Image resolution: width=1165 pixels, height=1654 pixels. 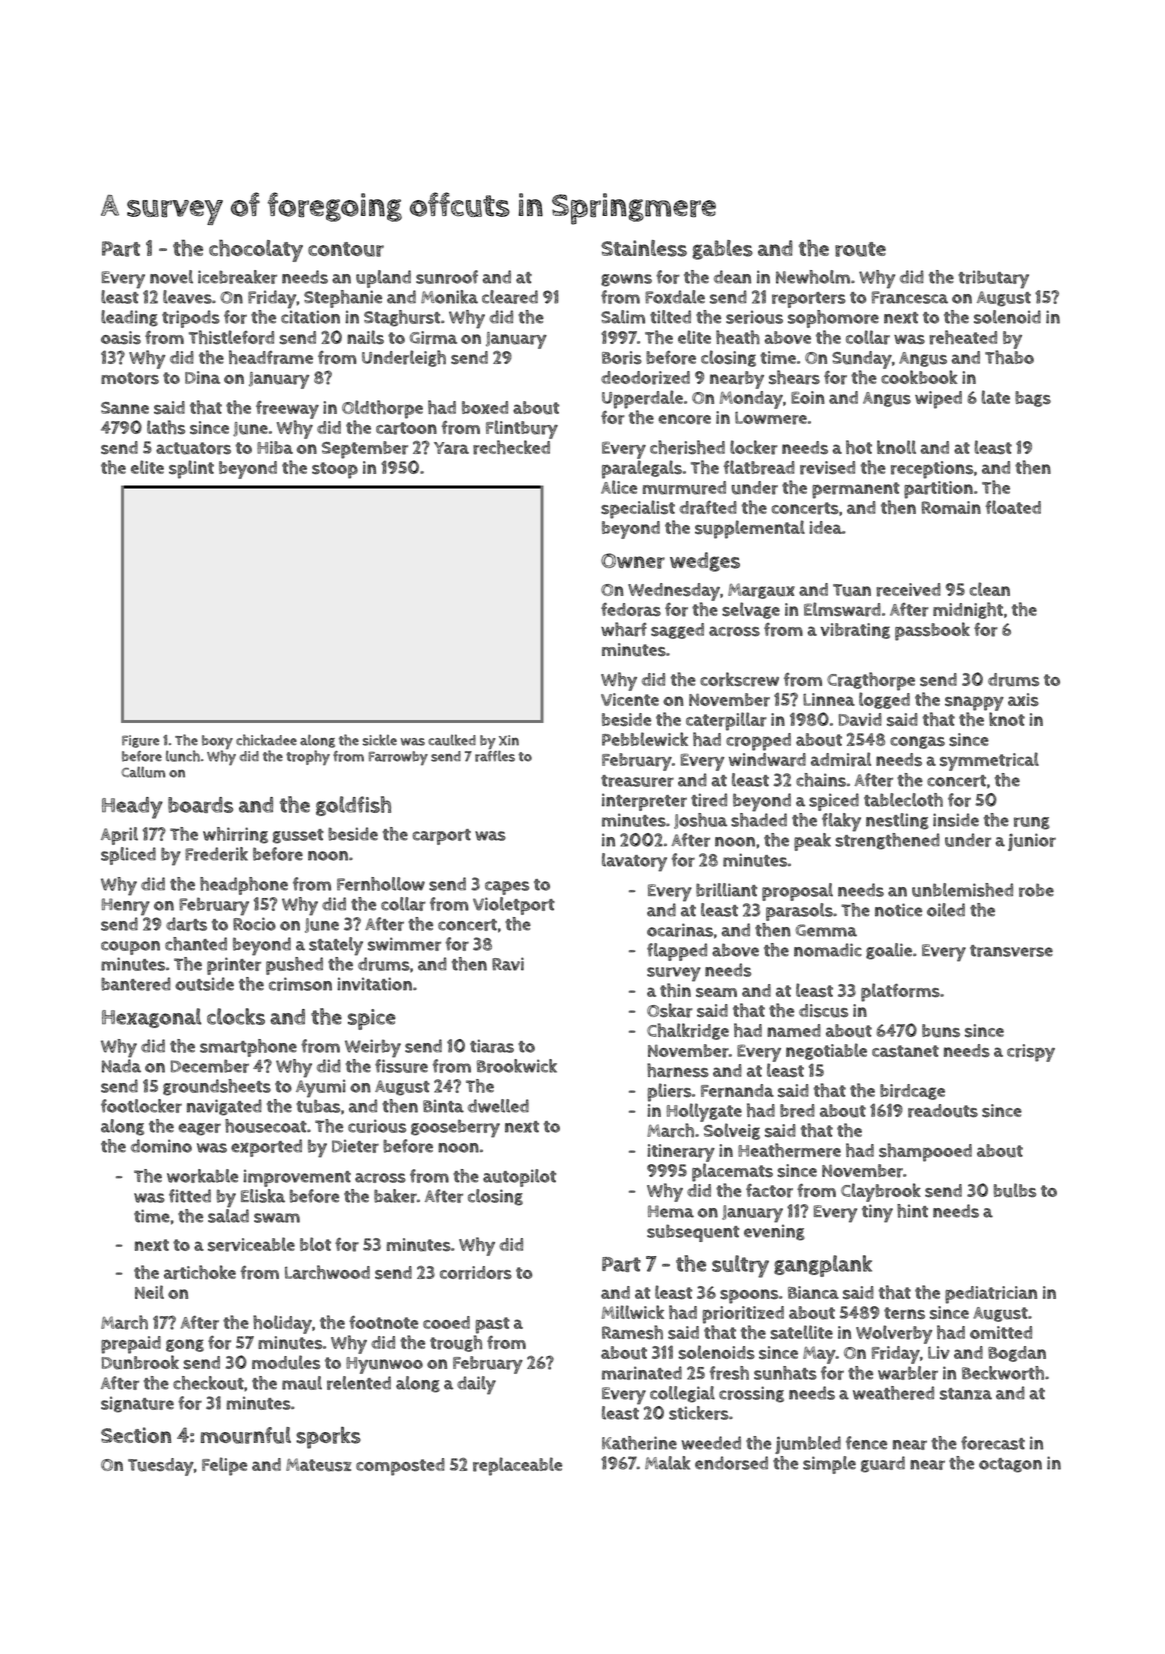 I want to click on Liv, so click(x=939, y=1352).
